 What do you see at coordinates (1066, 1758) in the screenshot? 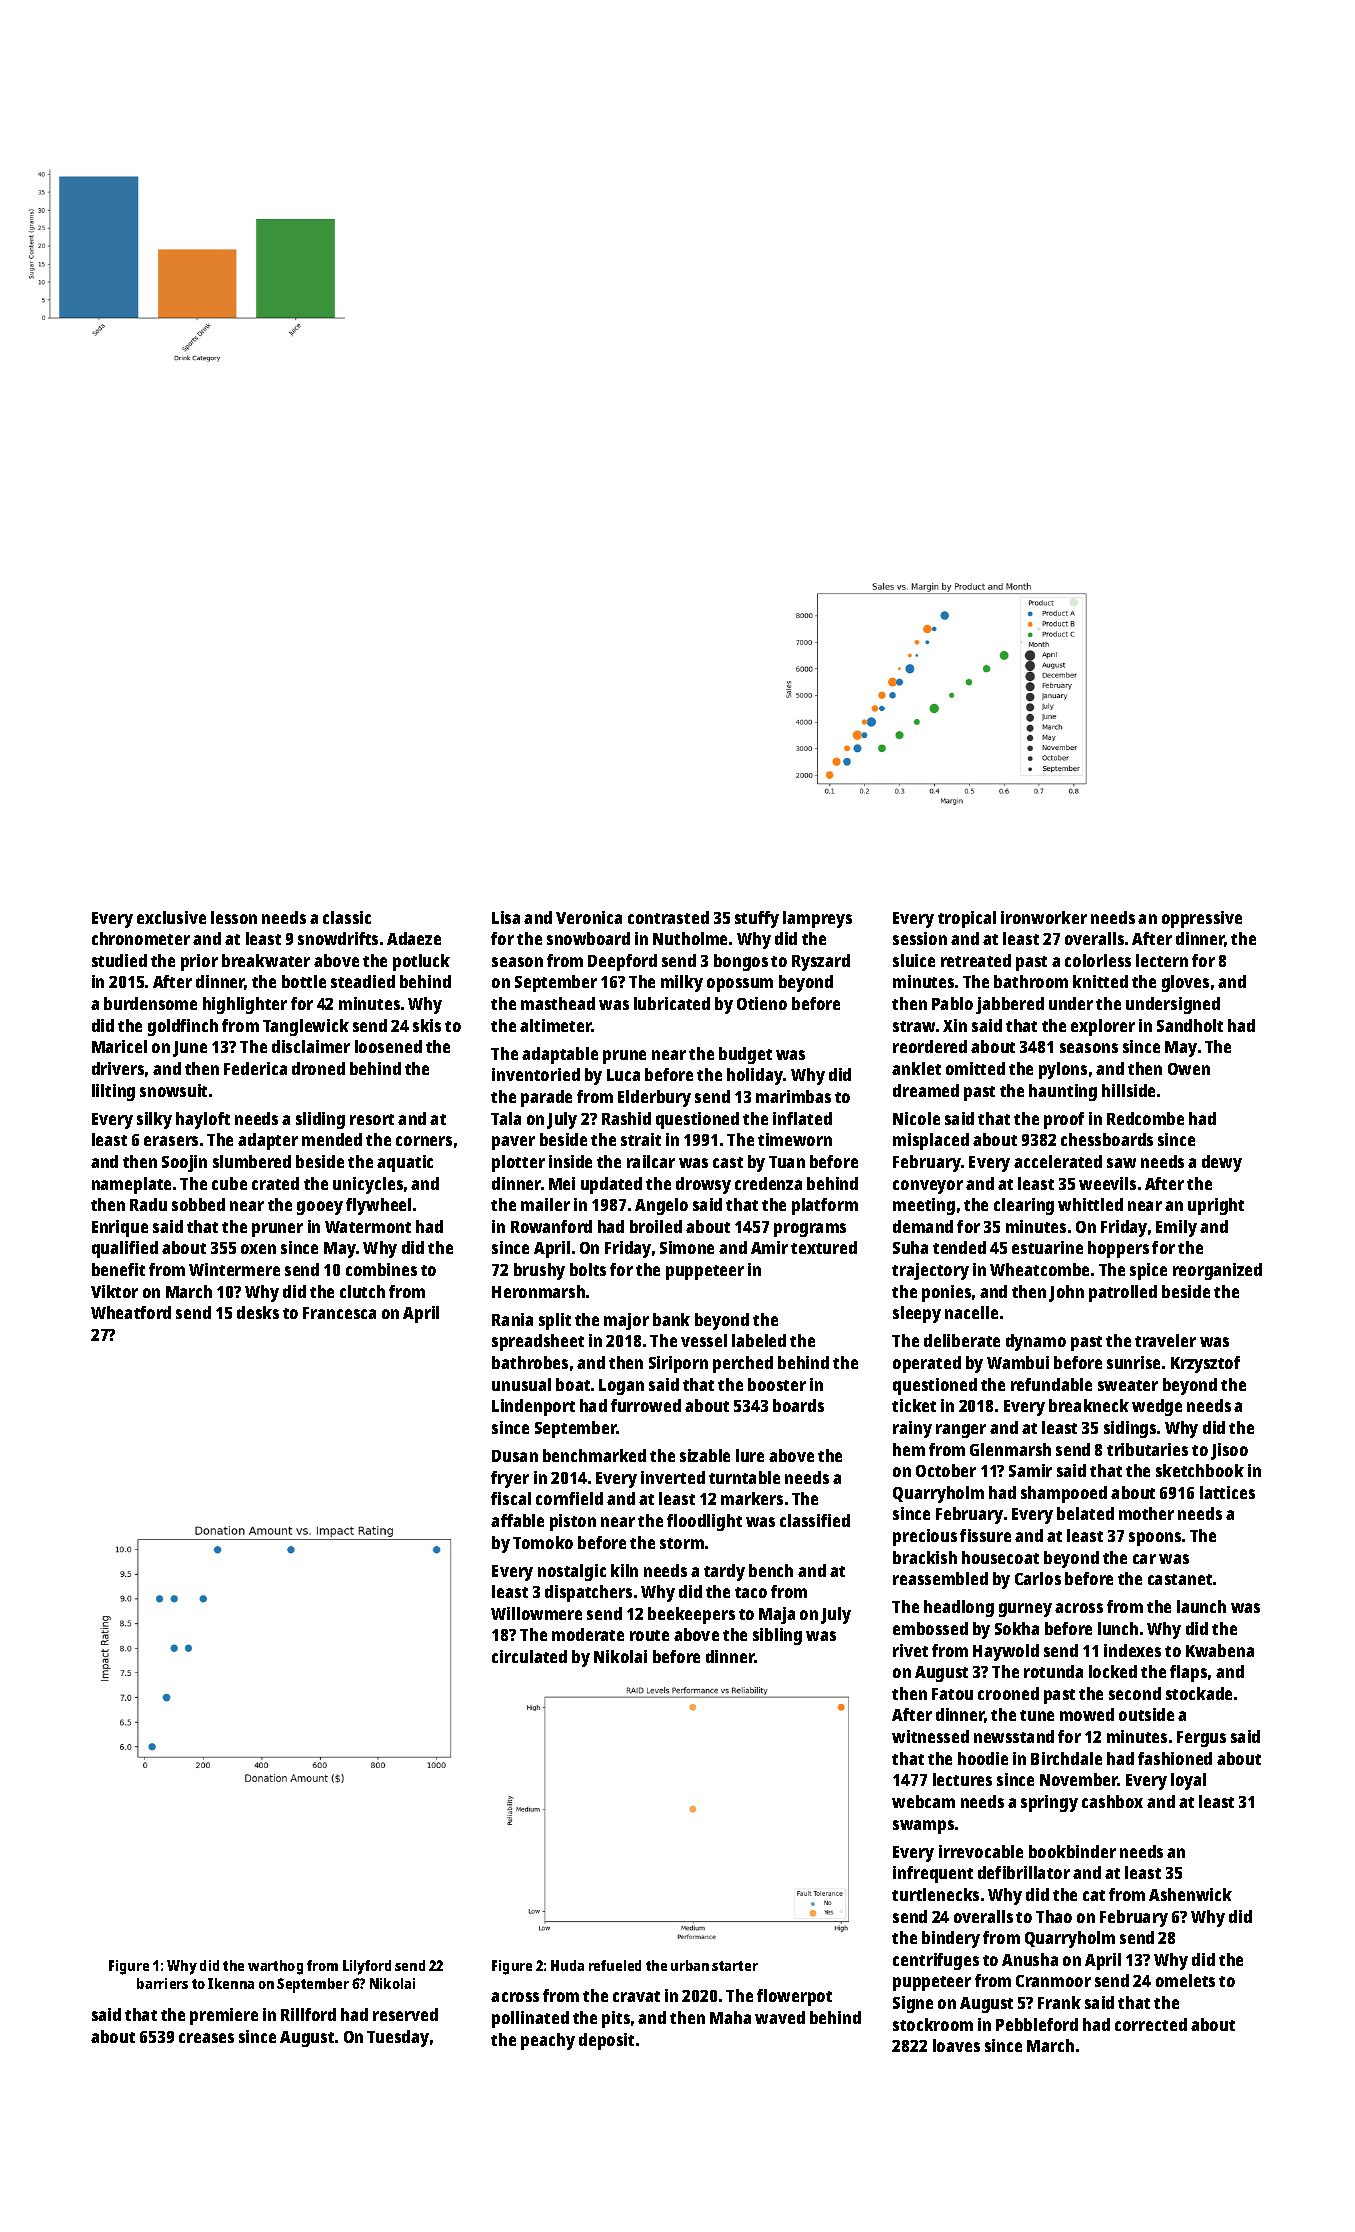
I see `Birchdale` at bounding box center [1066, 1758].
